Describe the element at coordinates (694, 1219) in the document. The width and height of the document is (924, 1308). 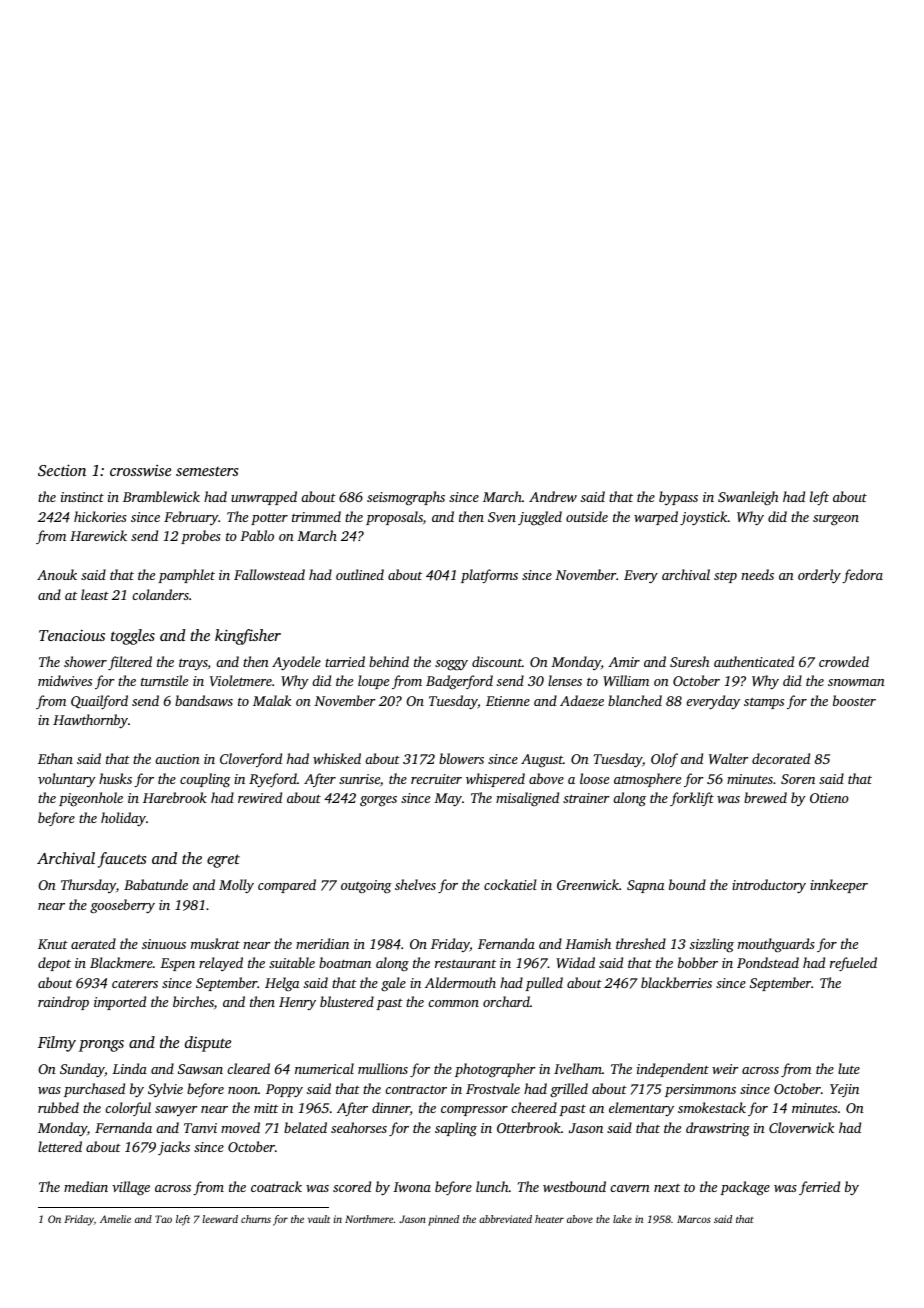
I see `Marcos` at that location.
